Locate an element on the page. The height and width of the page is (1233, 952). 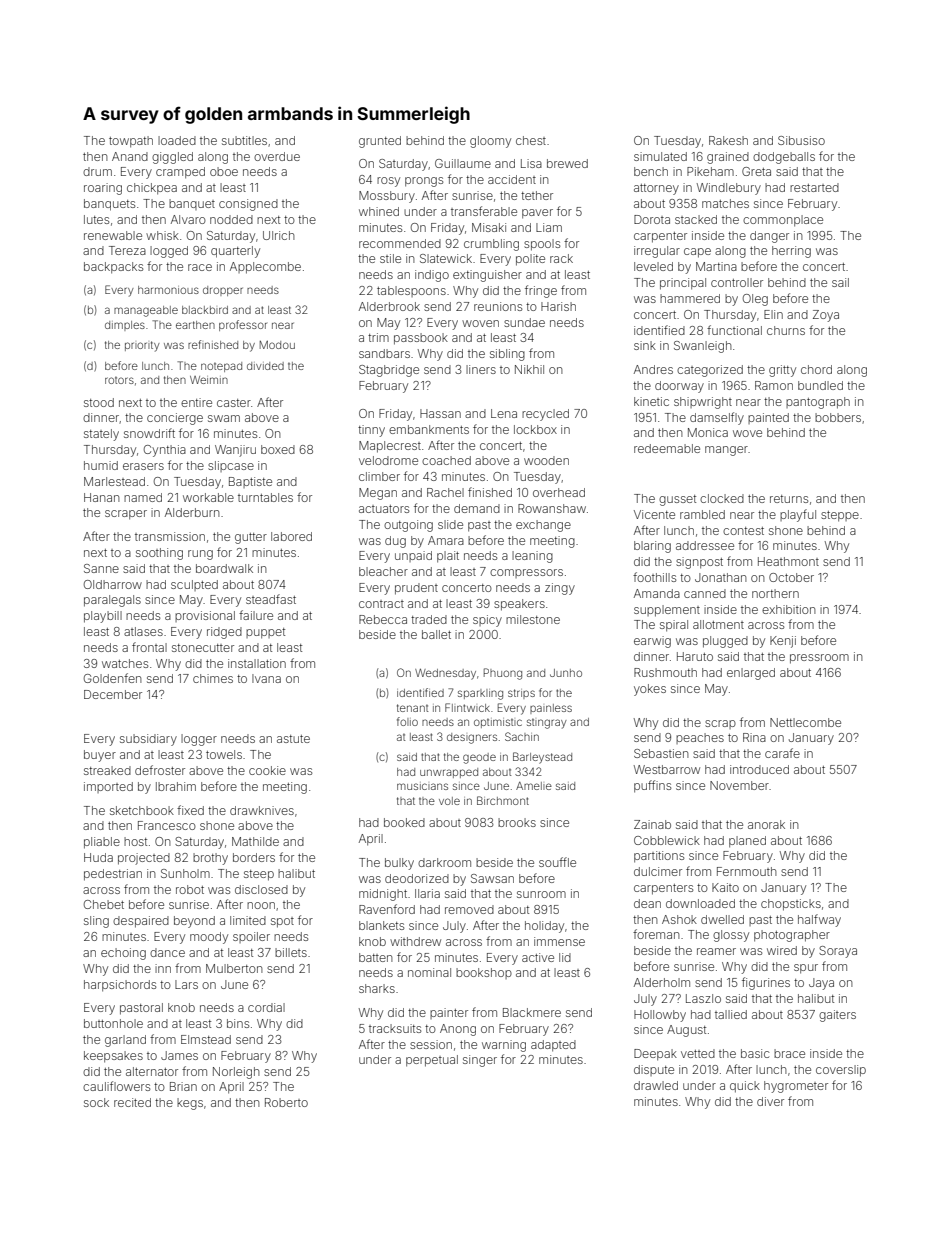
puffins is located at coordinates (652, 786).
